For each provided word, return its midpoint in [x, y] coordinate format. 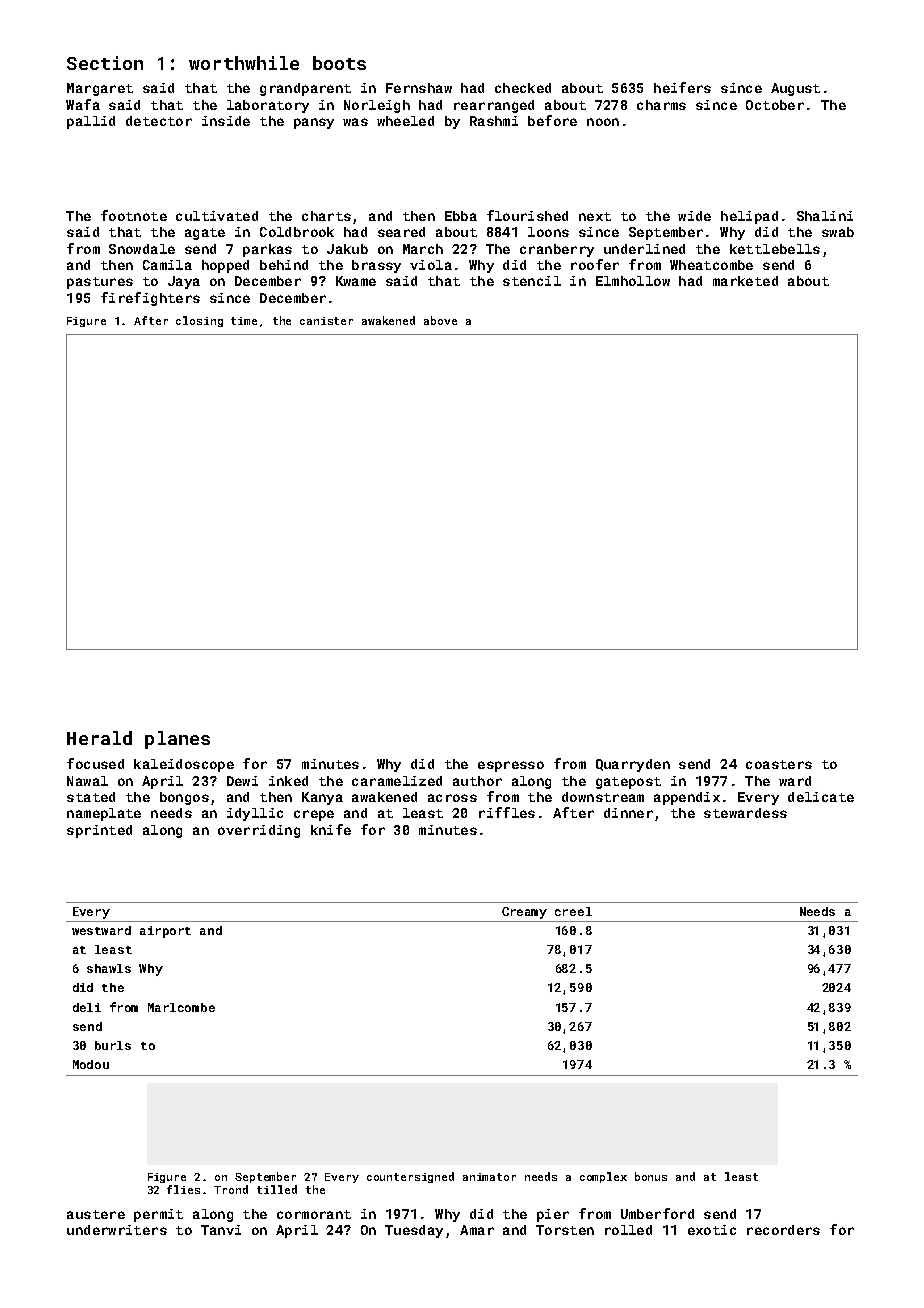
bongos [184, 798]
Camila [167, 265]
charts [326, 216]
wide [694, 216]
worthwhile [244, 63]
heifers [682, 87]
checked [523, 88]
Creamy [524, 913]
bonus [651, 1176]
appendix [687, 798]
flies [183, 1189]
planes [177, 740]
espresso [511, 766]
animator [489, 1177]
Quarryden [633, 765]
